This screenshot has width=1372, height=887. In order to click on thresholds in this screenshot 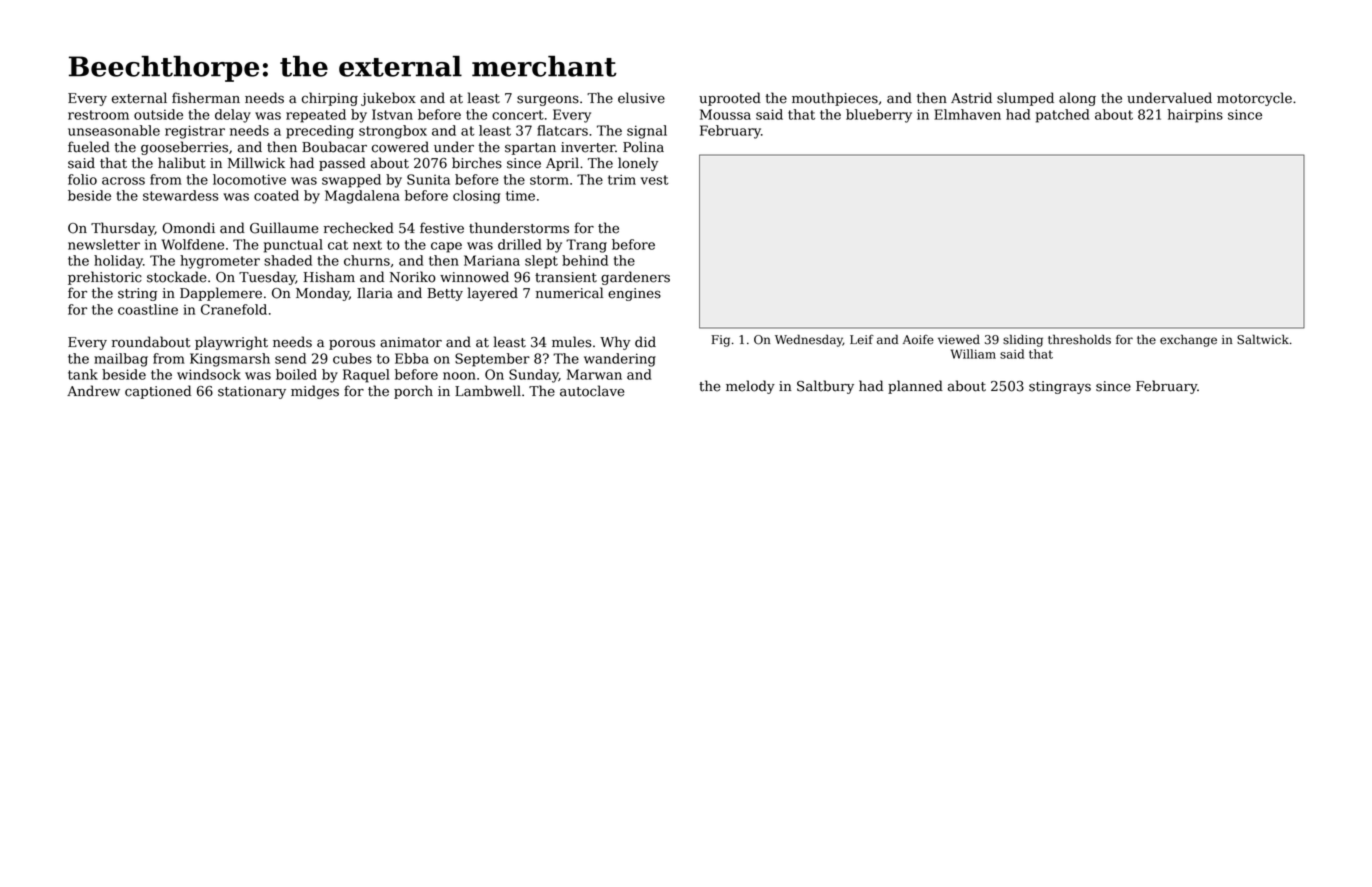, I will do `click(1079, 339)`.
